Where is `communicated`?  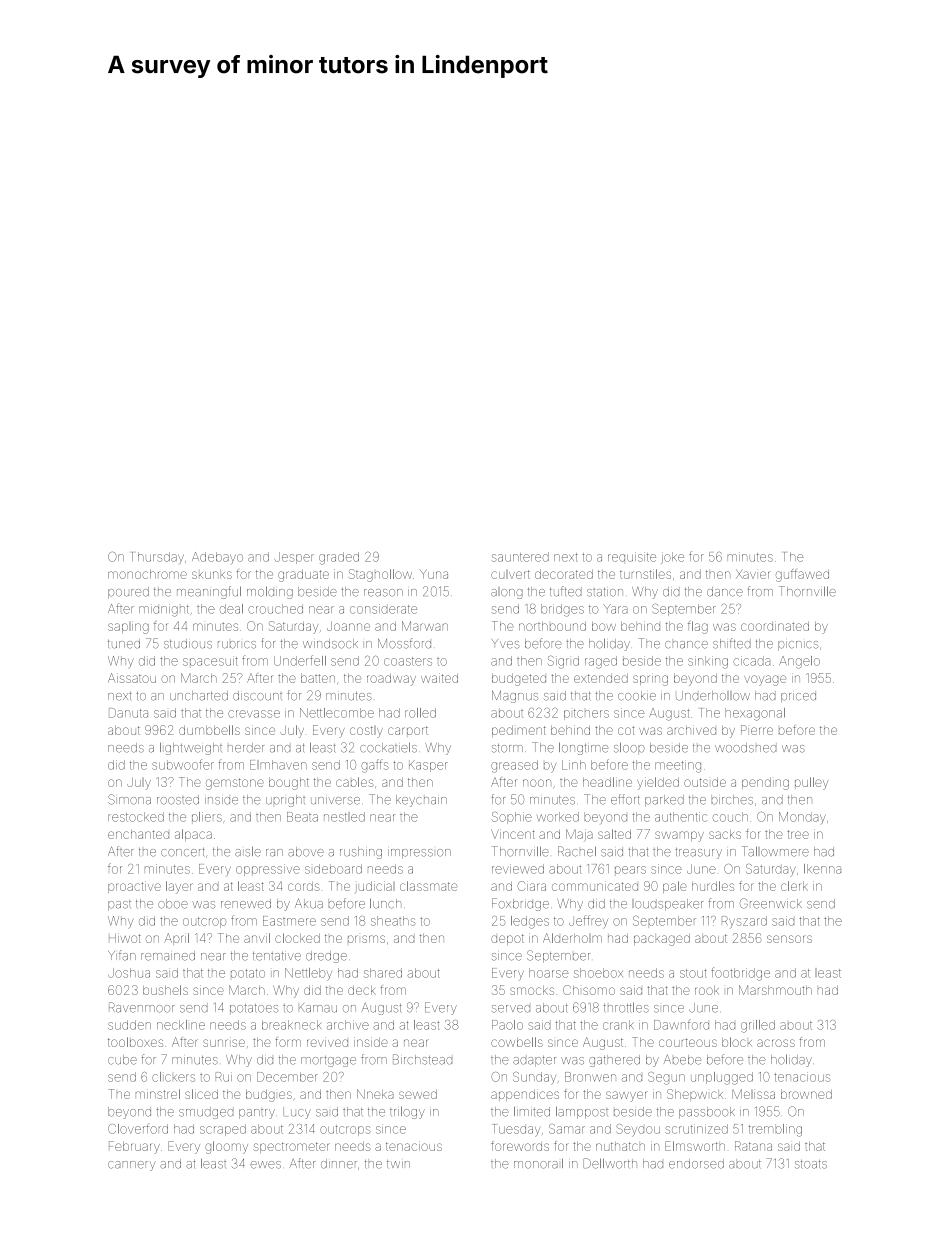 communicated is located at coordinates (595, 886).
